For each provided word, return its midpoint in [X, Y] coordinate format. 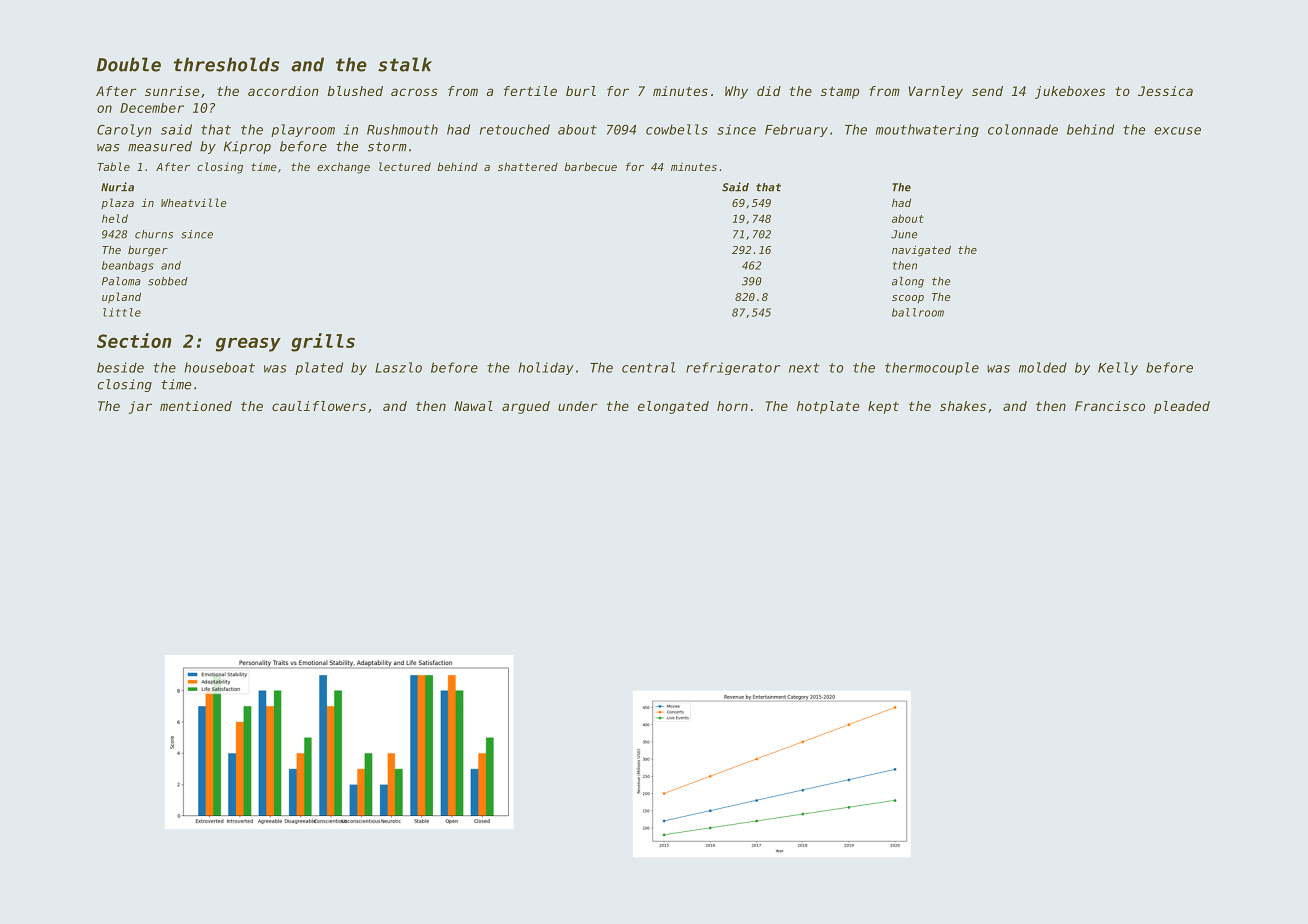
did [769, 91]
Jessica [1165, 91]
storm [387, 147]
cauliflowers [319, 406]
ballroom [918, 312]
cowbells [677, 129]
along [908, 282]
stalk [405, 64]
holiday [546, 368]
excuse [1177, 131]
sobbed [168, 281]
